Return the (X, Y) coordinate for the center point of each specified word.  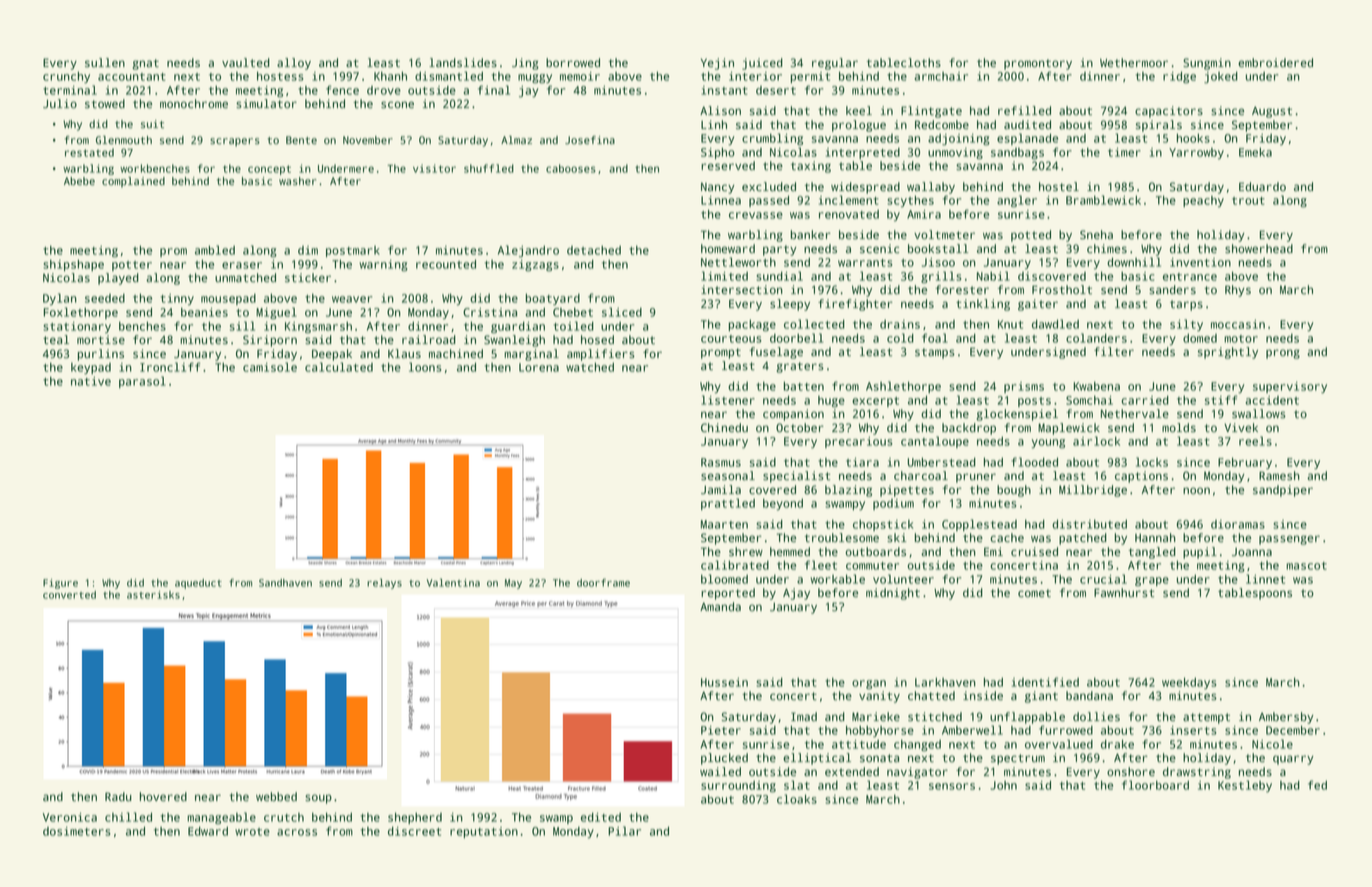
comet (1034, 593)
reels (1255, 441)
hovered (163, 797)
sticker (308, 278)
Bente (301, 140)
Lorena (539, 367)
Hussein (724, 682)
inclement (849, 200)
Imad (804, 717)
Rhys (1238, 291)
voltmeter (944, 235)
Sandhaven (285, 583)
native (91, 381)
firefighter (855, 305)
